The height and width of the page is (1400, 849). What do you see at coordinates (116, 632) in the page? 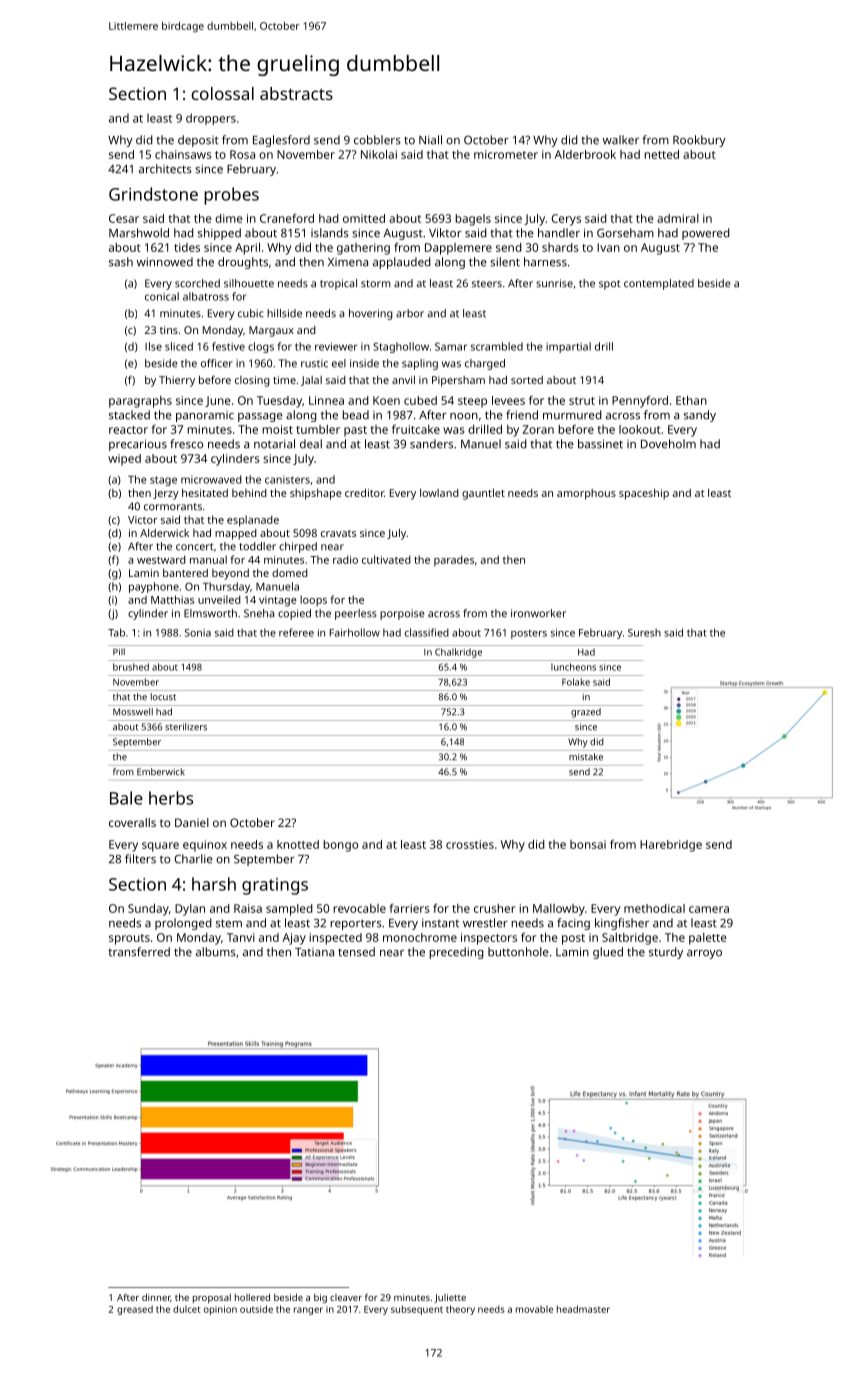
I see `Tab` at bounding box center [116, 632].
